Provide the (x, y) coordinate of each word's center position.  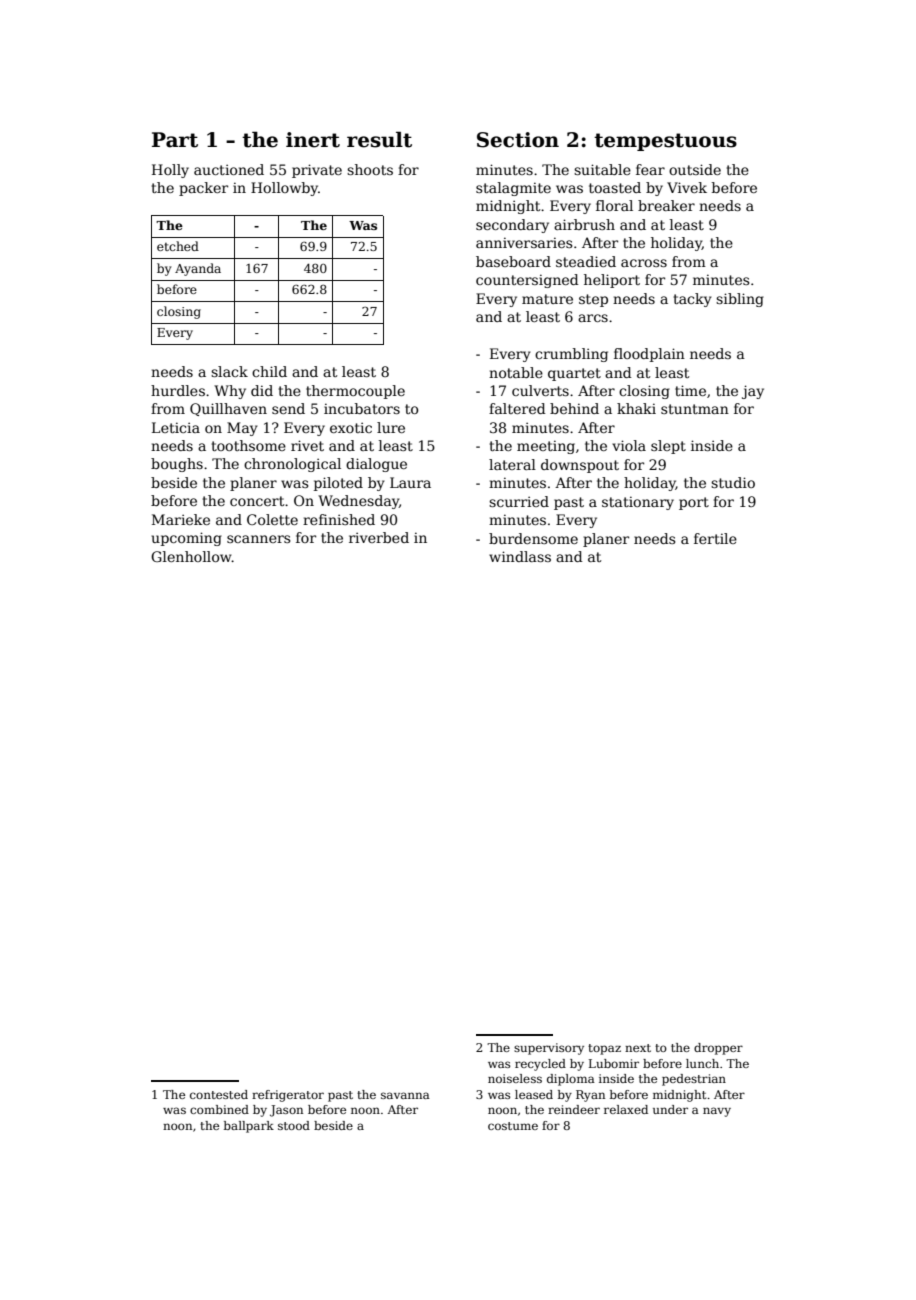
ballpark (249, 1127)
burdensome (533, 538)
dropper (718, 1049)
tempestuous (665, 142)
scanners (259, 539)
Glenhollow (191, 556)
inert (313, 140)
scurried (519, 501)
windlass (520, 556)
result (379, 139)
